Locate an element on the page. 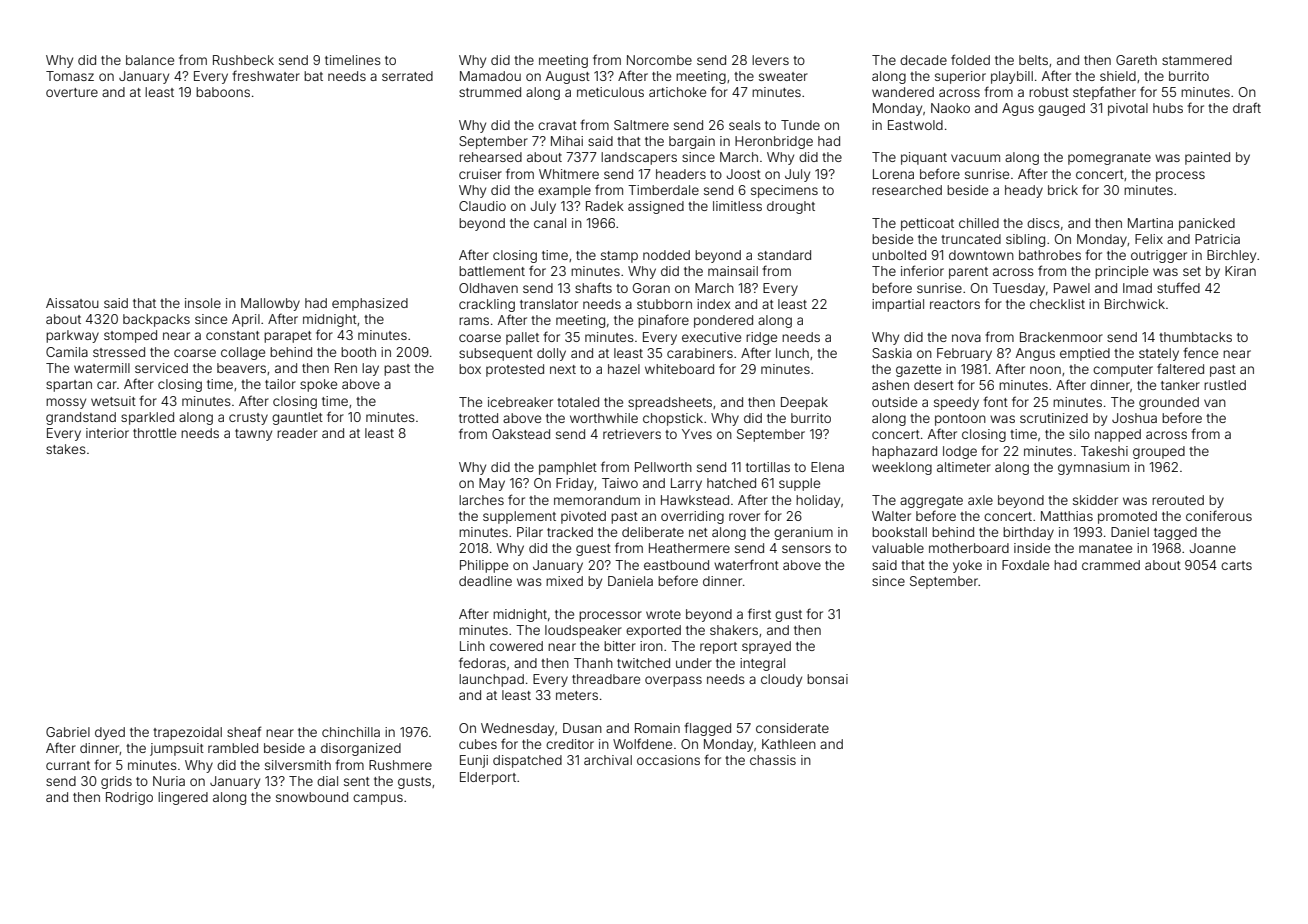 This page has width=1308, height=924. Norcombe is located at coordinates (659, 60).
